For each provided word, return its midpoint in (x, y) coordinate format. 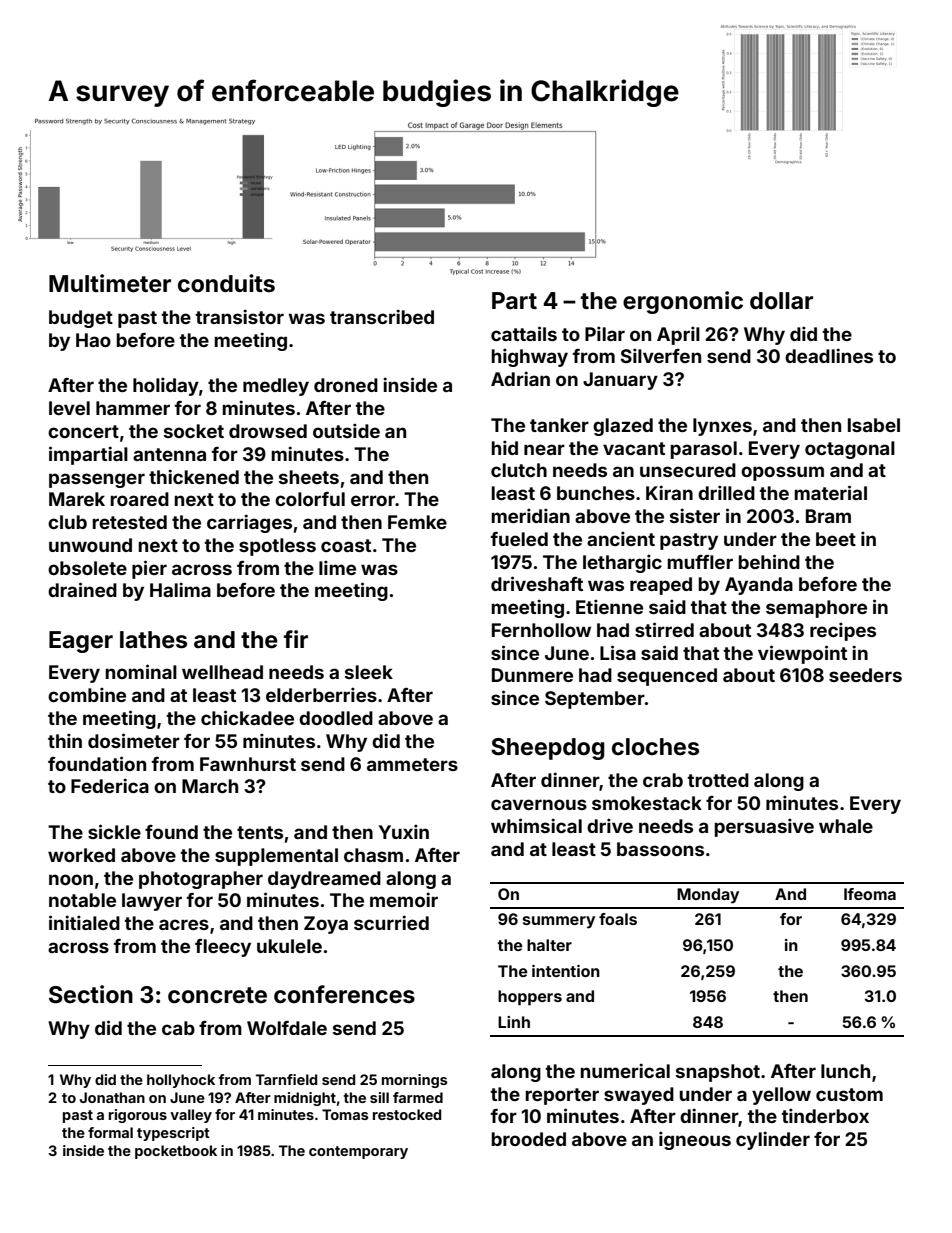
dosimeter (134, 740)
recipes (843, 631)
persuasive (764, 827)
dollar (781, 301)
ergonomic (683, 302)
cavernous (539, 804)
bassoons (660, 849)
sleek (369, 672)
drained (82, 589)
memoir (404, 899)
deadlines (829, 355)
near (544, 449)
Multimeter (110, 283)
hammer (133, 408)
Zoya (326, 925)
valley (191, 1116)
